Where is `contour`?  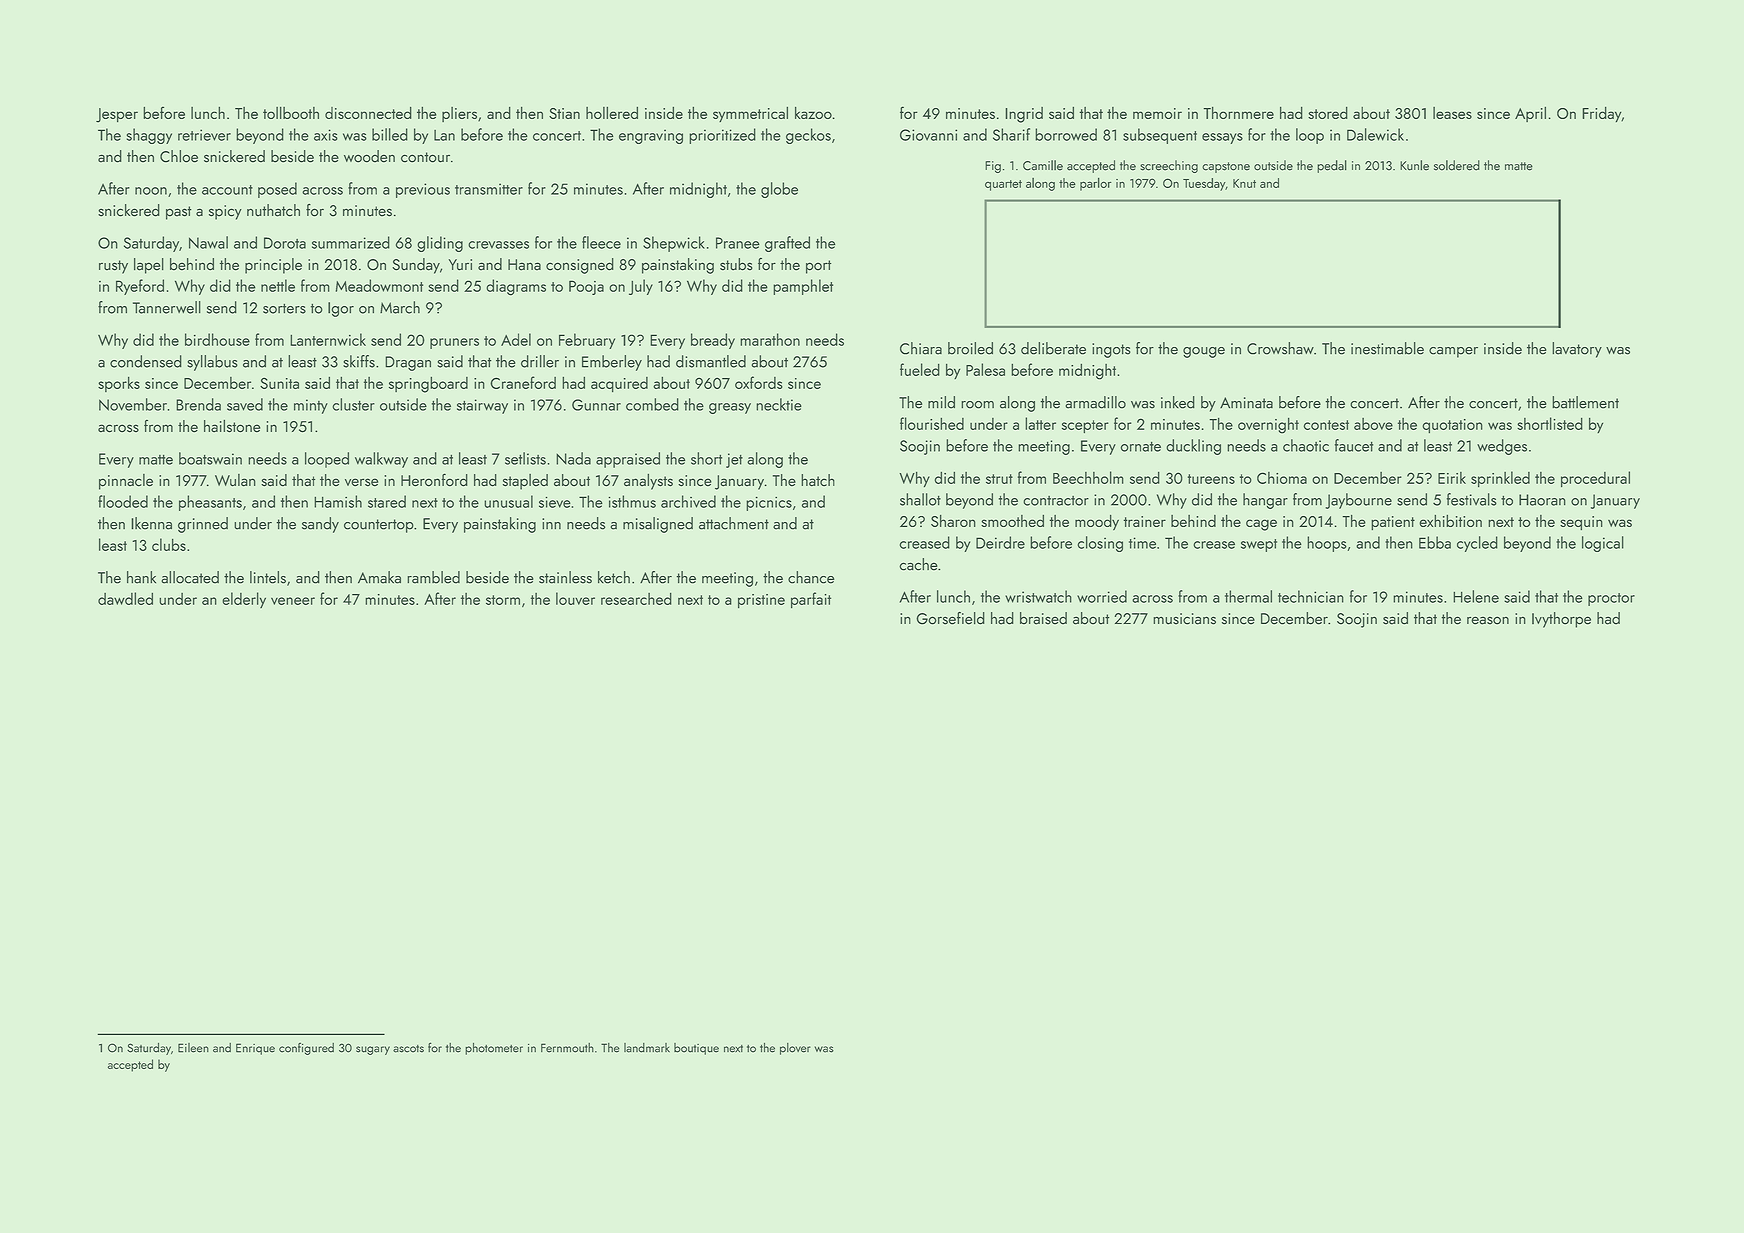
contour is located at coordinates (425, 157).
